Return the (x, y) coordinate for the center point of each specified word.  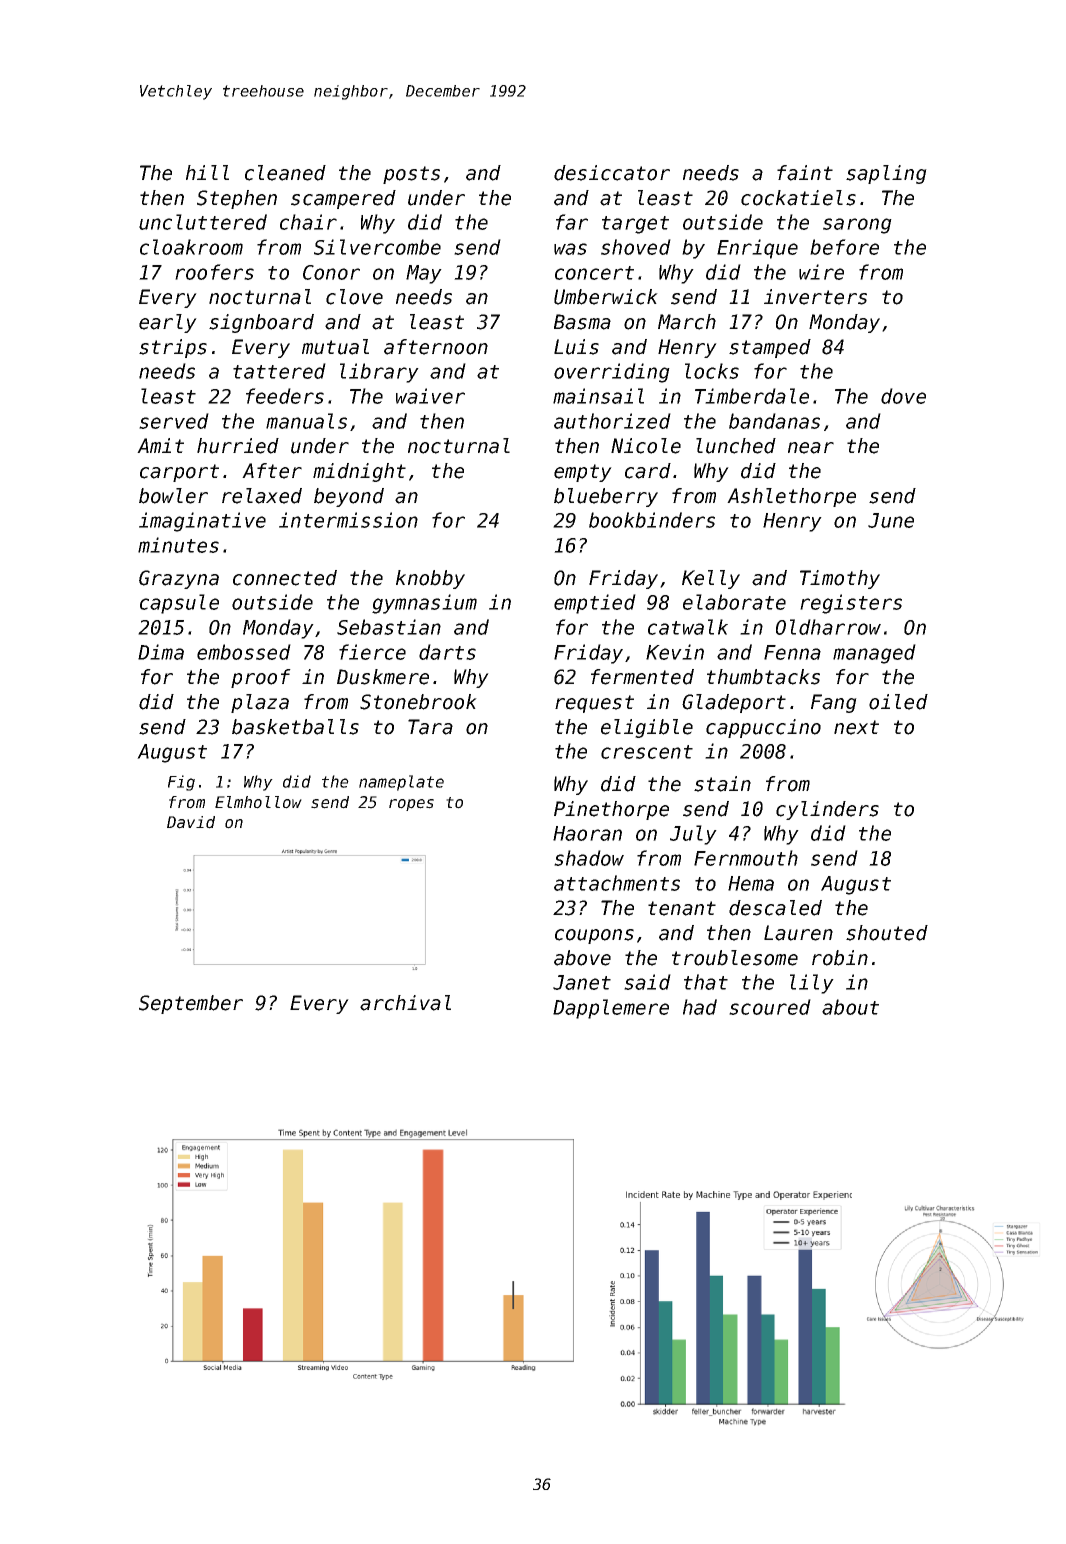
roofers (214, 272)
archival (405, 1003)
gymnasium (424, 604)
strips (173, 348)
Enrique (757, 249)
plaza (260, 703)
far (572, 222)
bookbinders (652, 520)
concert (594, 273)
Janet (582, 982)
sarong (857, 226)
